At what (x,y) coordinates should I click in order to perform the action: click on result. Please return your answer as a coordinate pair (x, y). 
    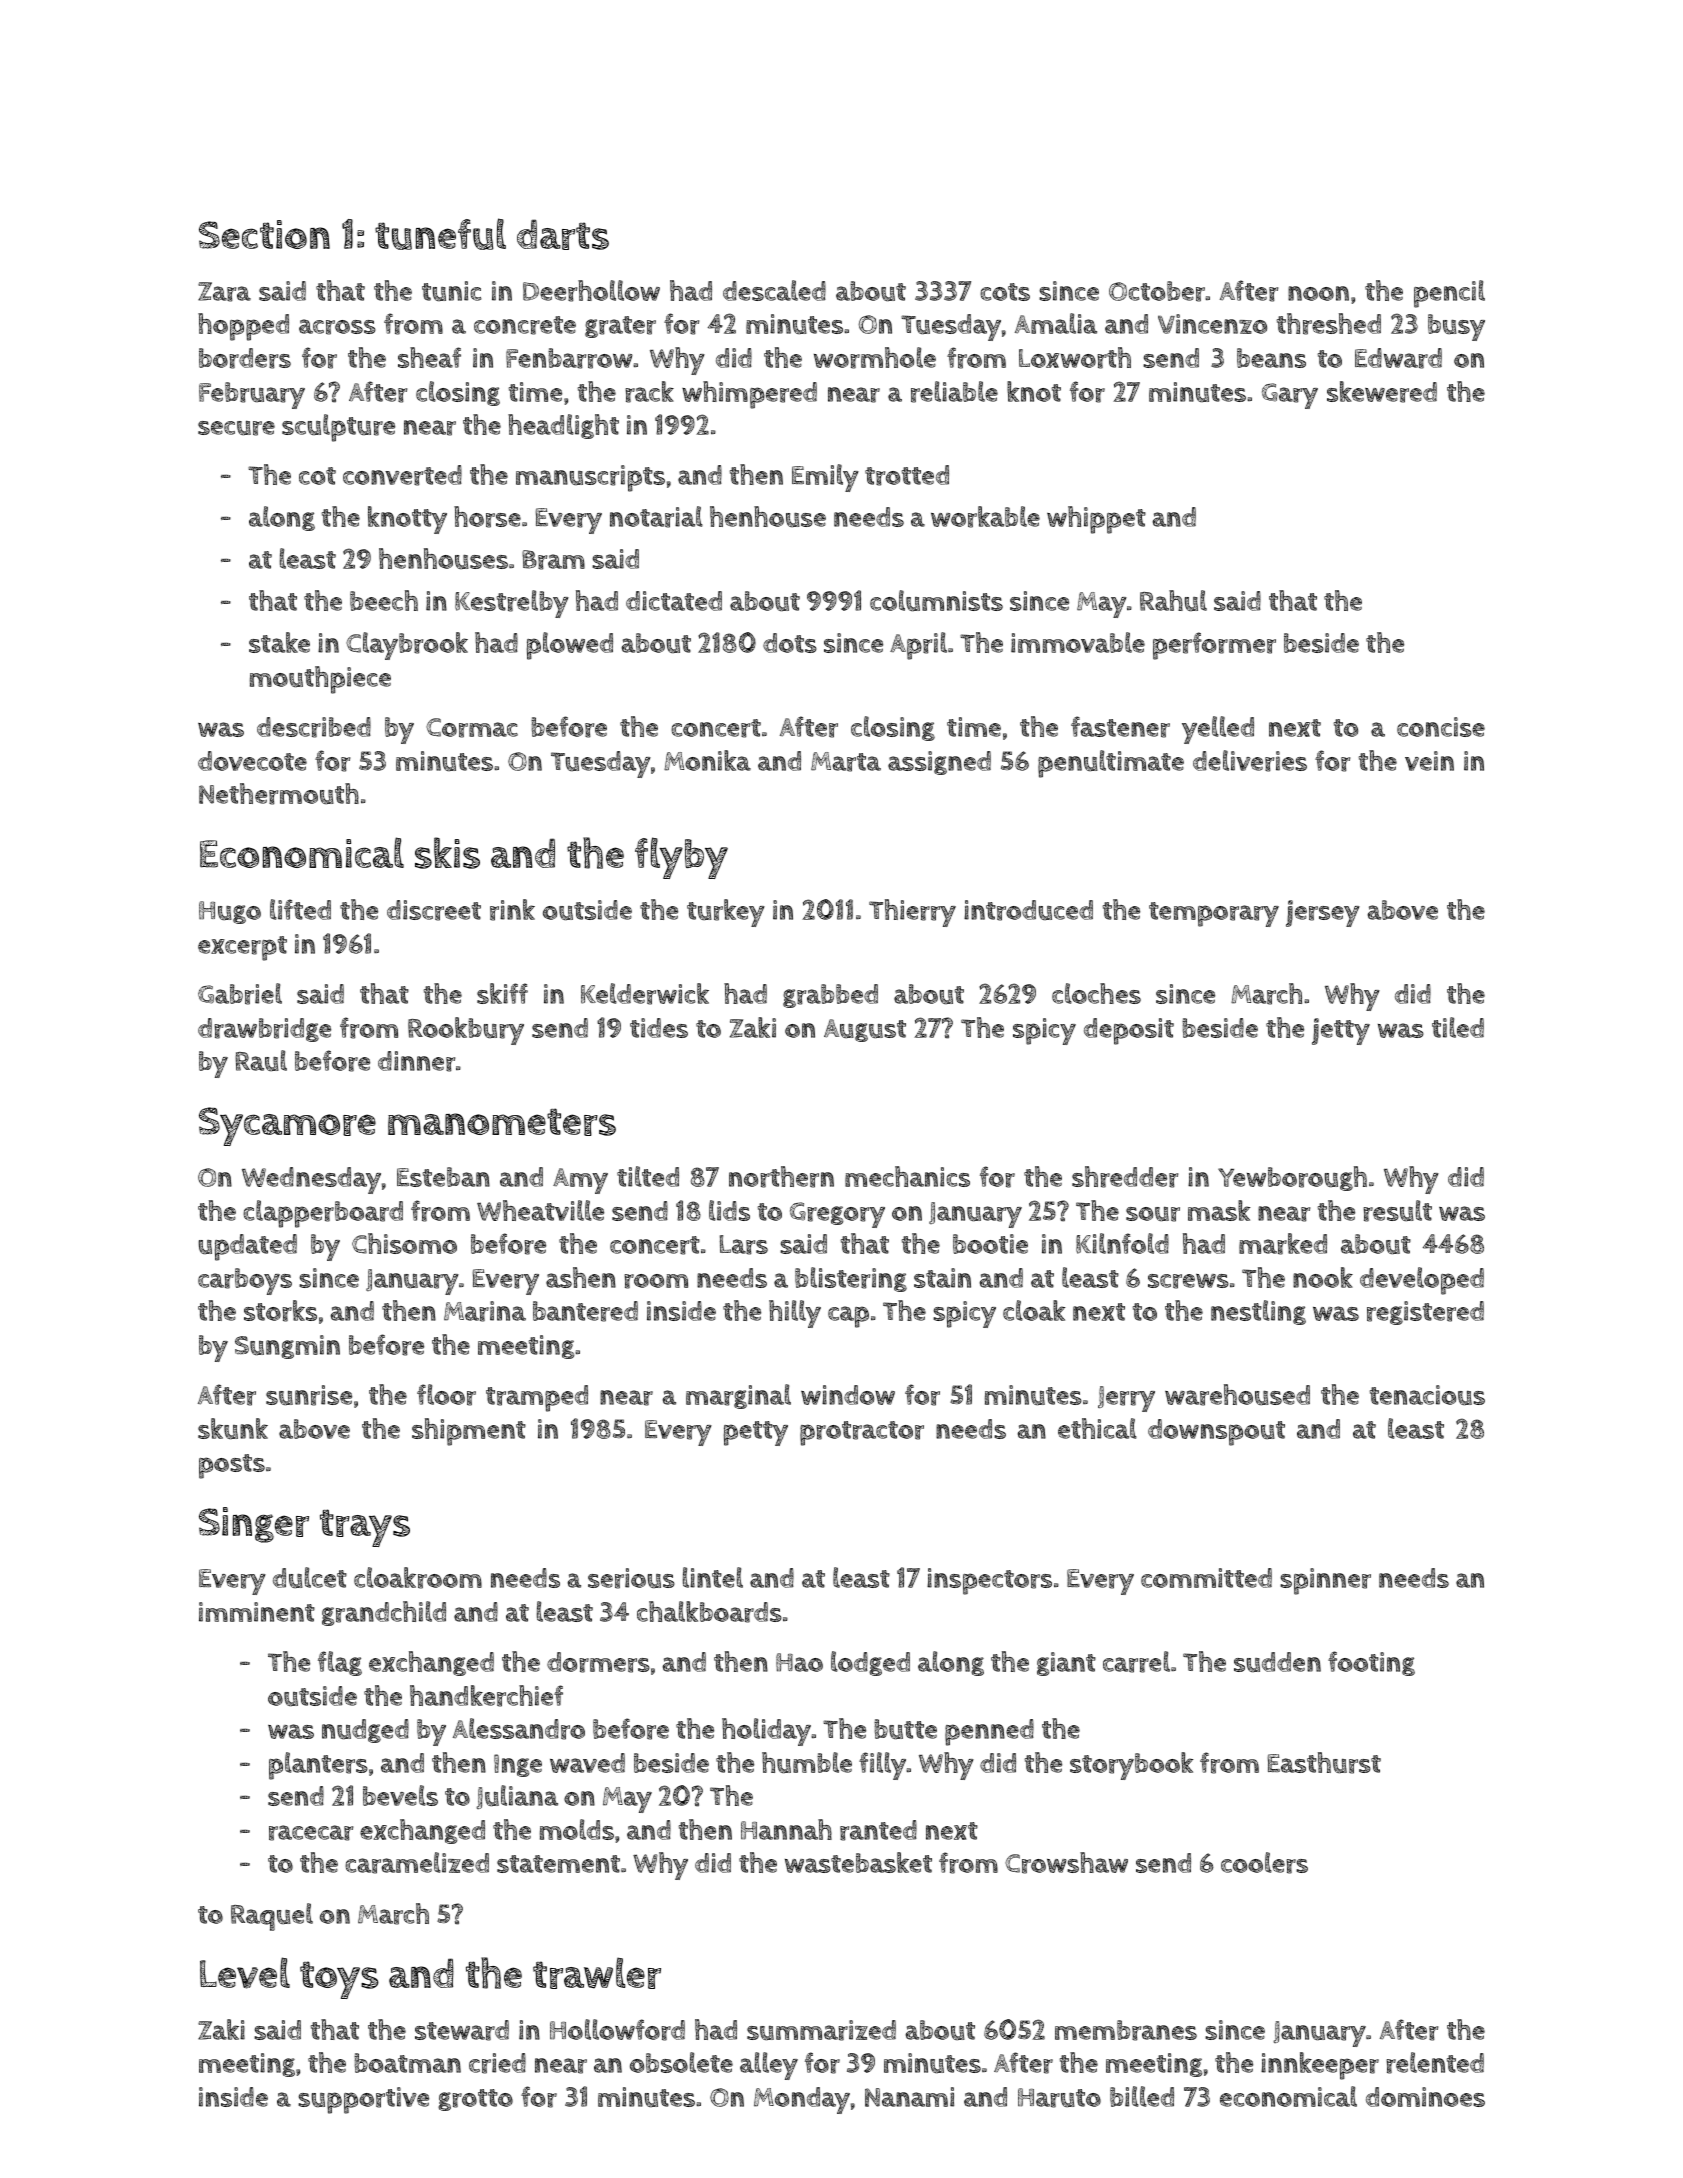
    Looking at the image, I should click on (1397, 1211).
